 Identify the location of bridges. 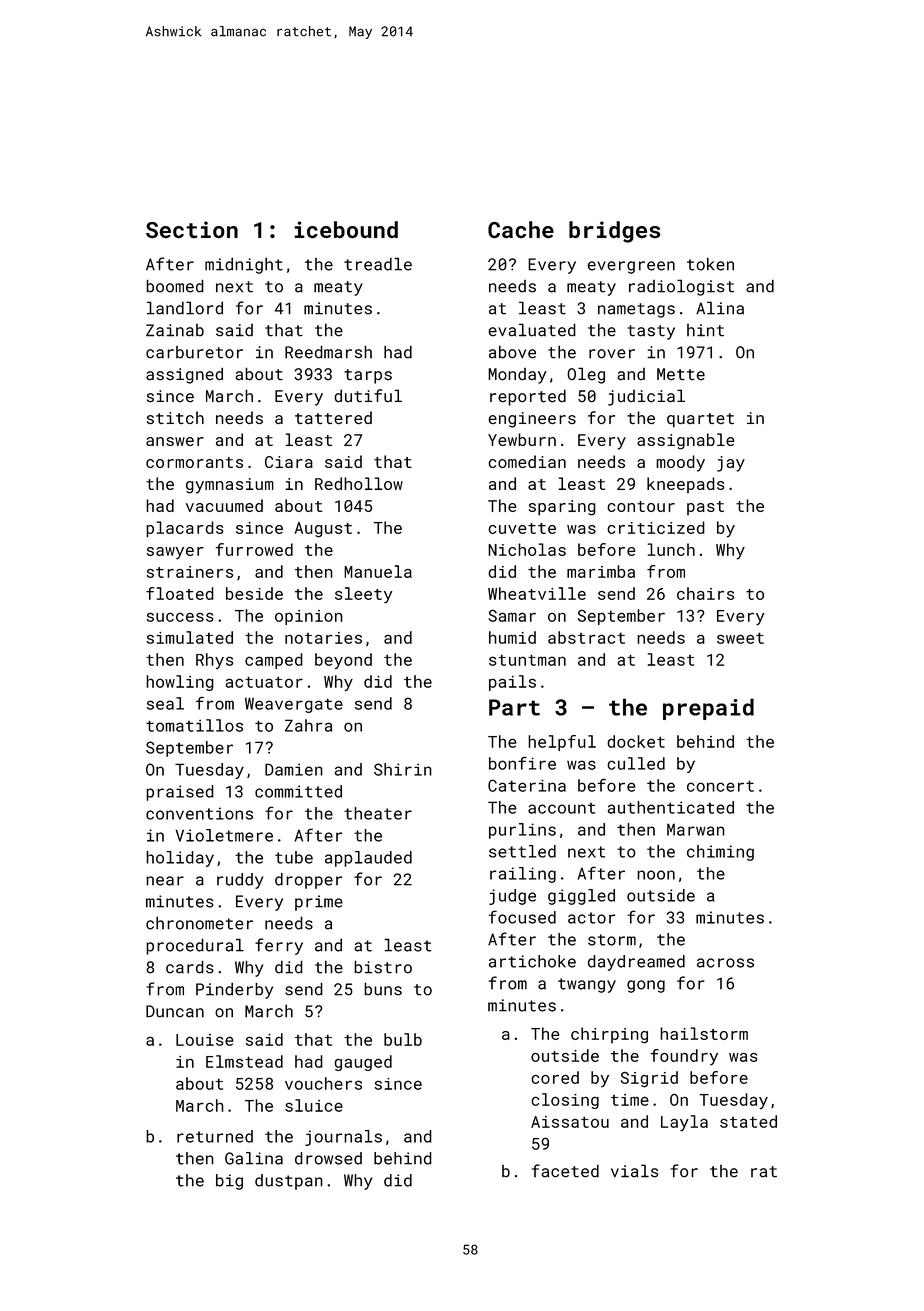
(615, 232).
